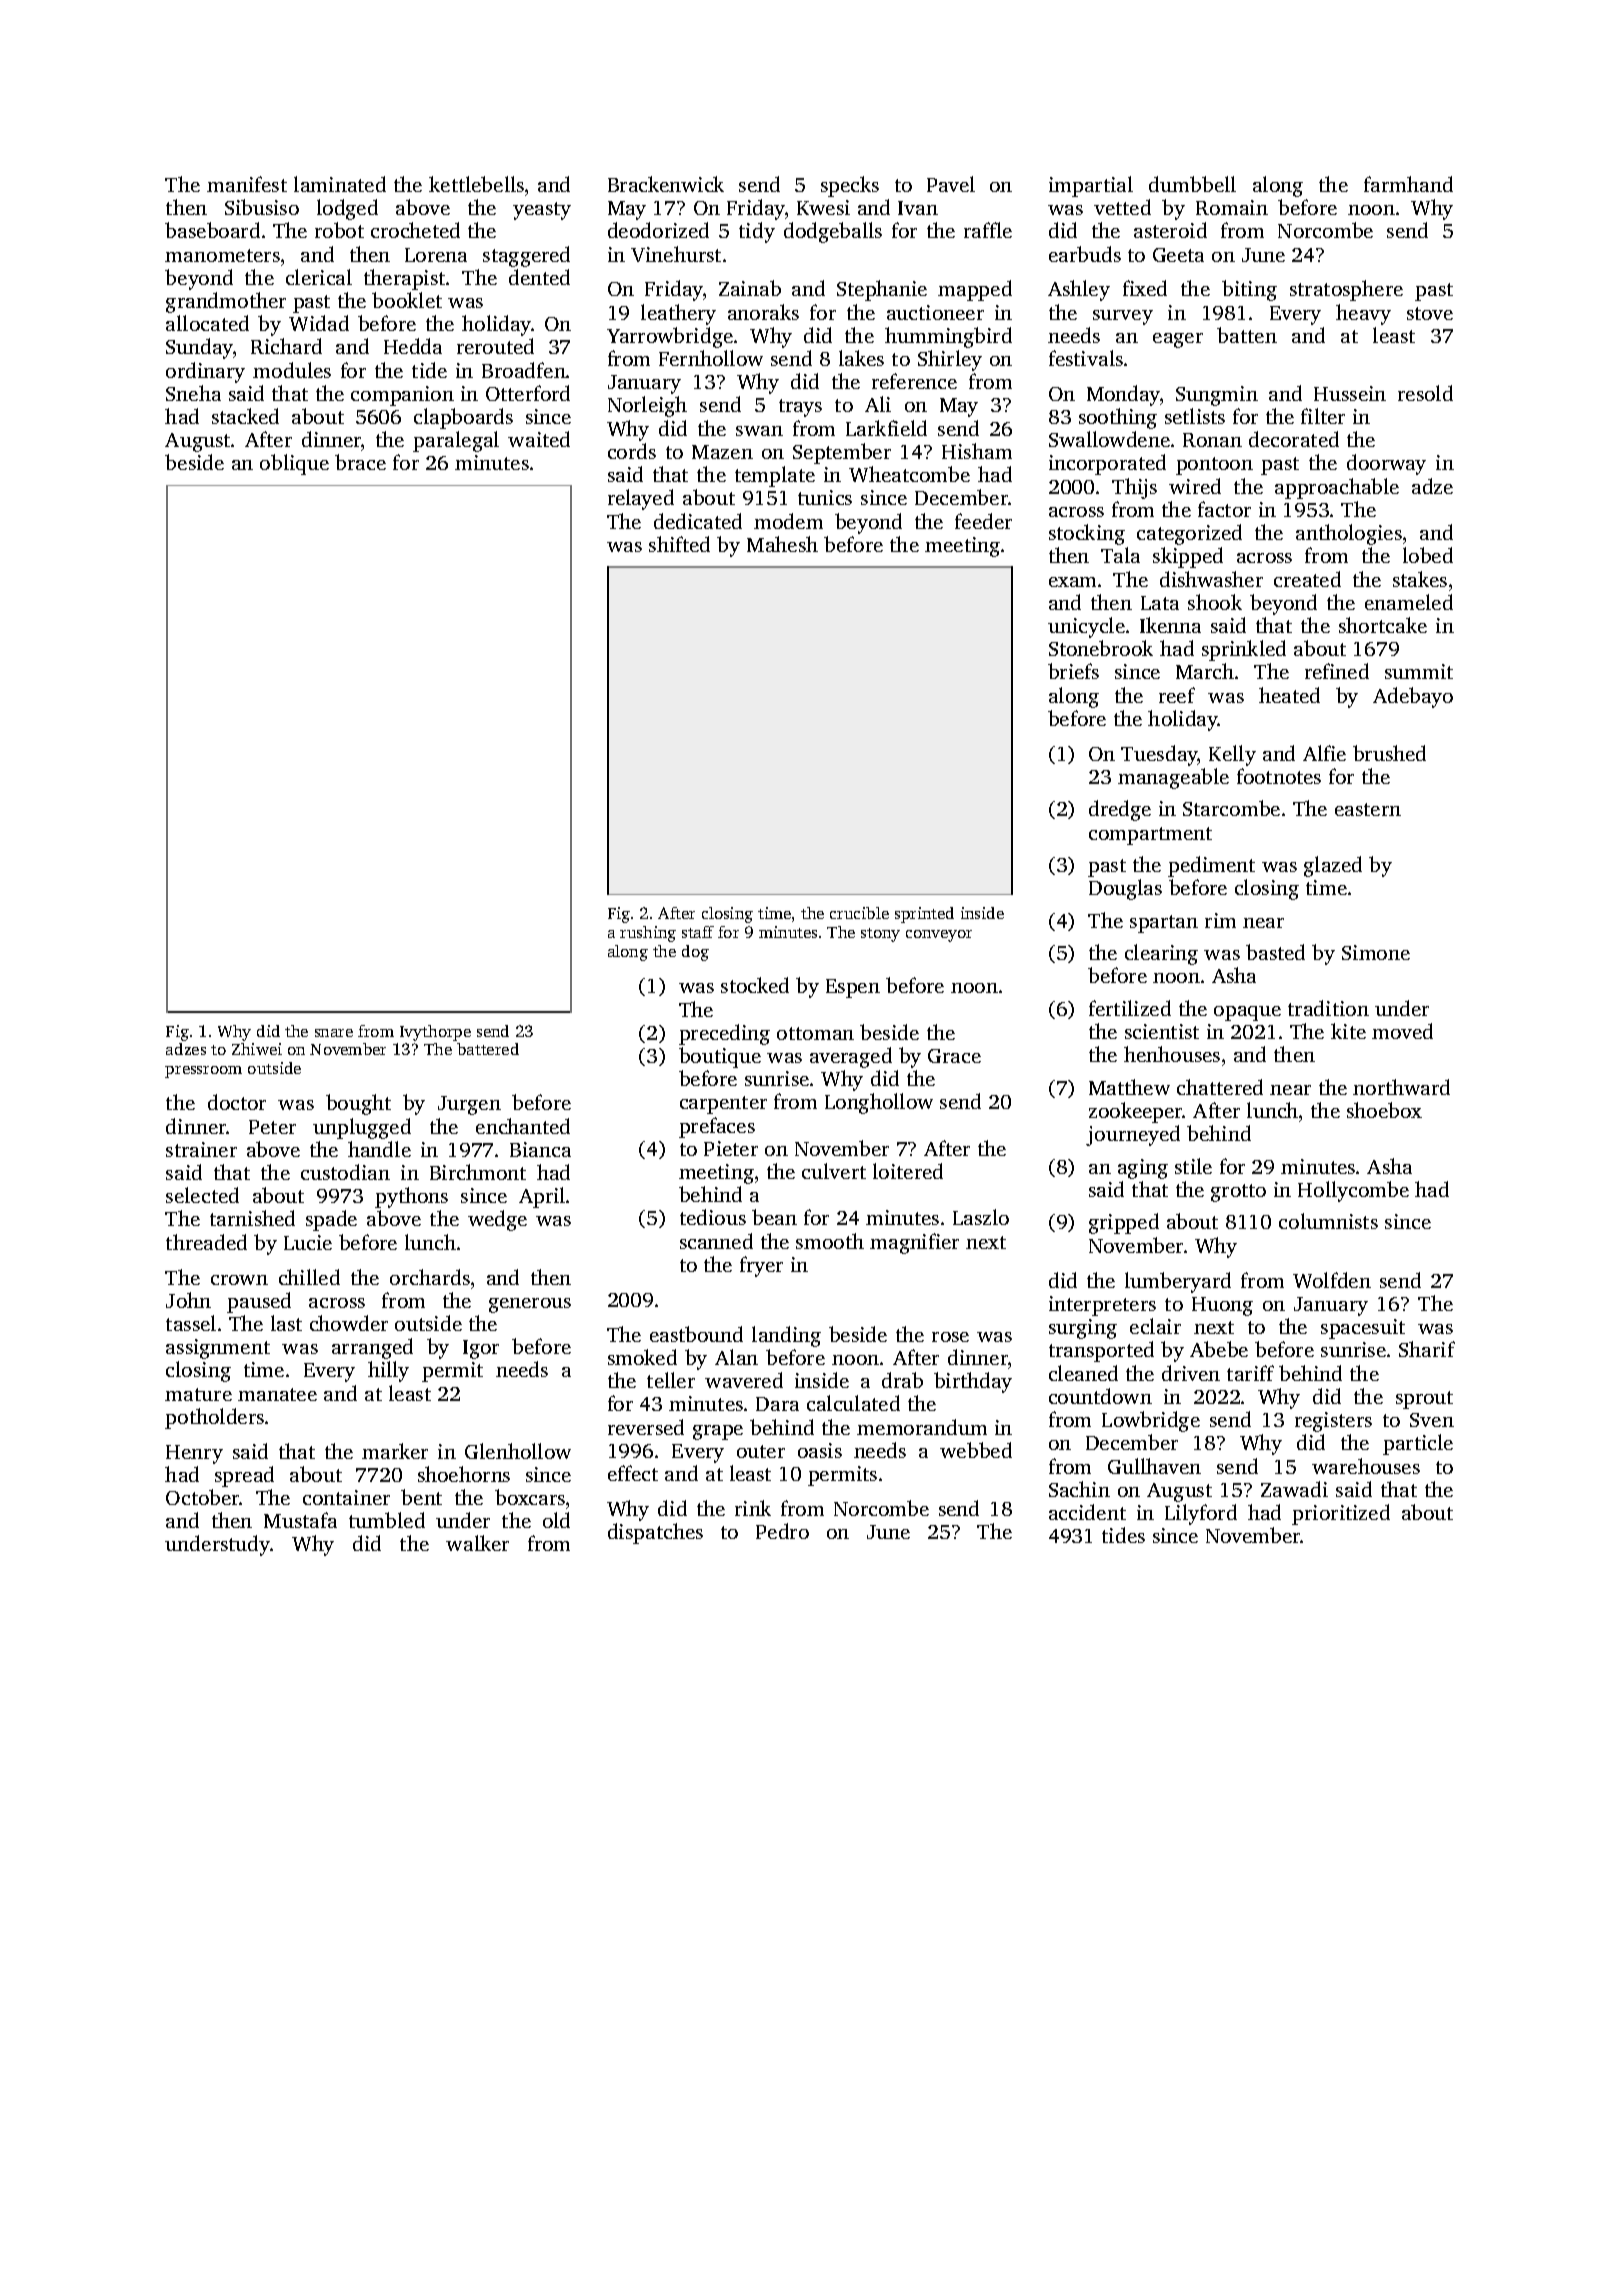  What do you see at coordinates (360, 462) in the page?
I see `brace` at bounding box center [360, 462].
